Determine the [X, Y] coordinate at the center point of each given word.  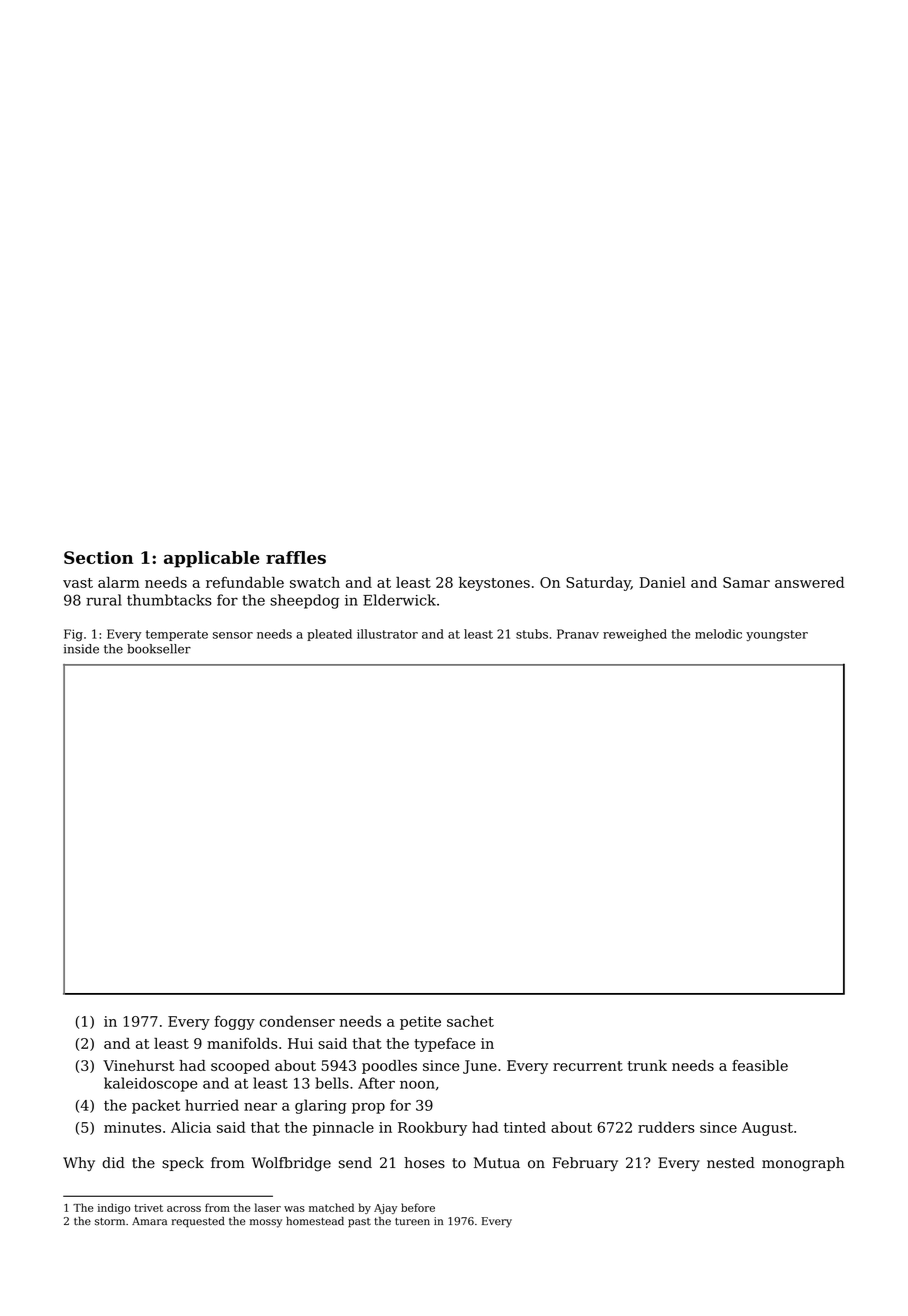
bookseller [159, 649]
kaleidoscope [150, 1084]
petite [420, 1023]
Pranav [578, 634]
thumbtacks [169, 600]
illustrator [387, 634]
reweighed [635, 635]
